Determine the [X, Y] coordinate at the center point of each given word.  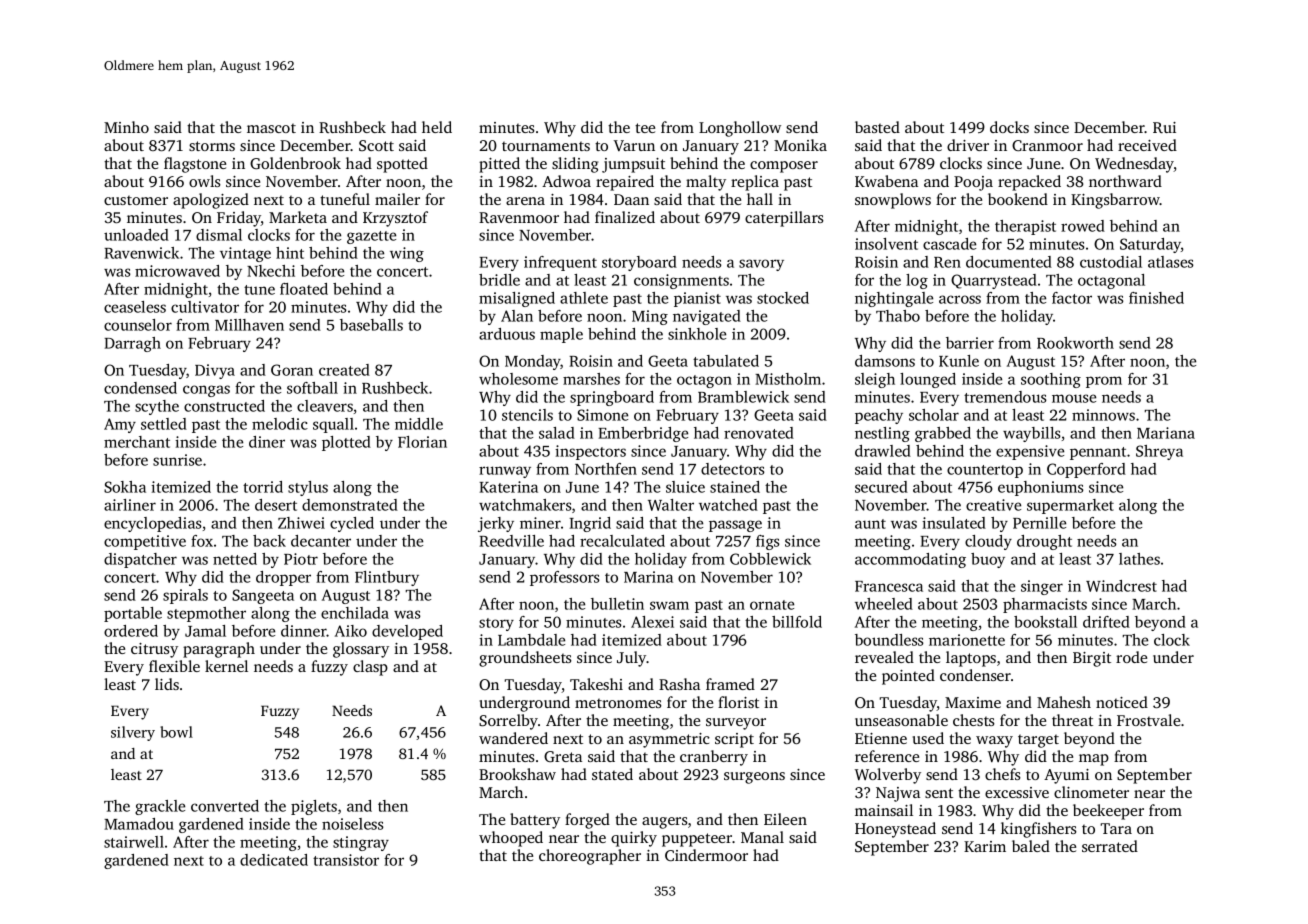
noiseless [353, 824]
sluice [685, 487]
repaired [625, 183]
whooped [511, 839]
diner [267, 442]
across [960, 299]
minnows [1103, 415]
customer [136, 200]
